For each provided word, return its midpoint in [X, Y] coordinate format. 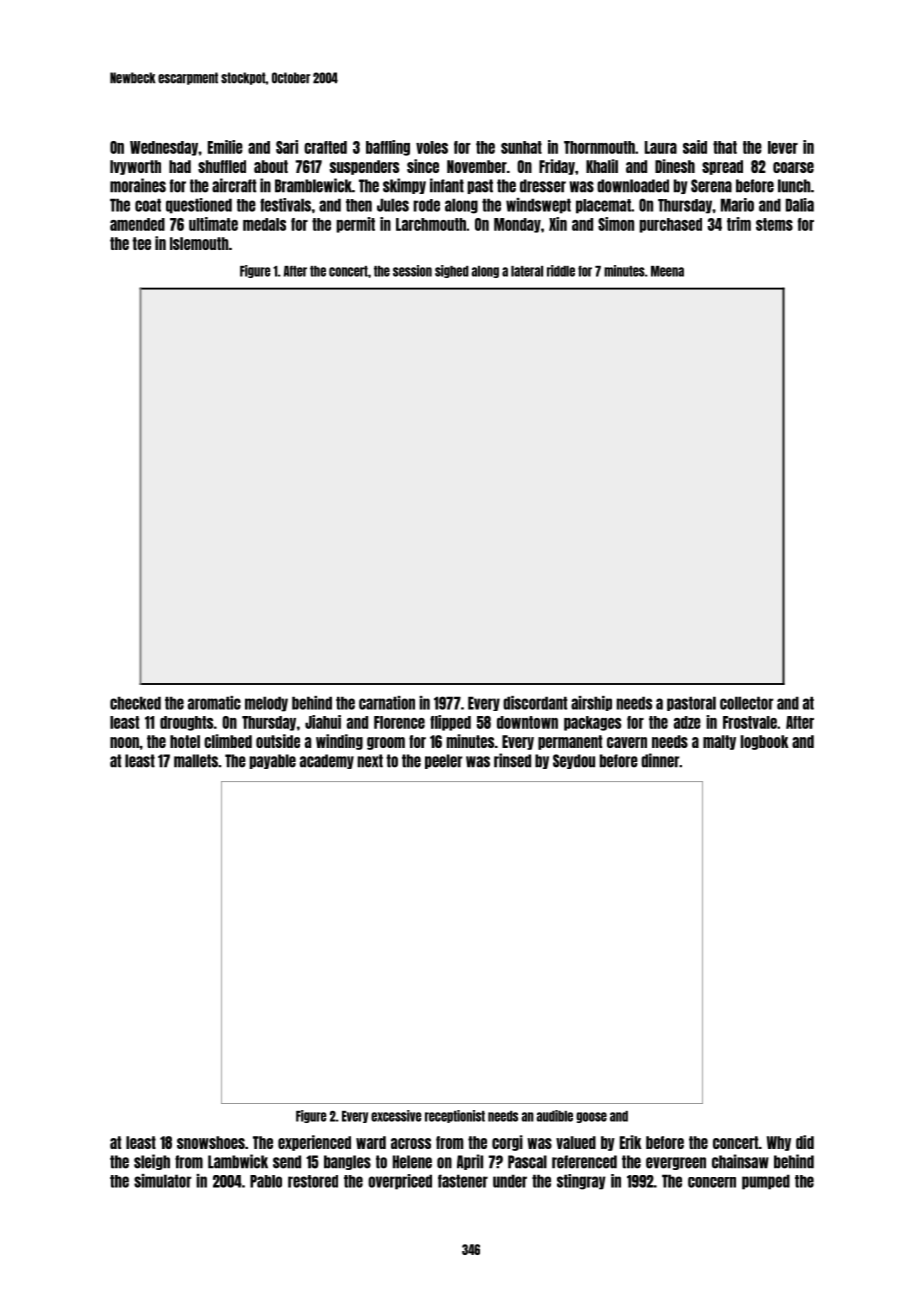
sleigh [152, 1162]
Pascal [527, 1162]
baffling [388, 148]
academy [327, 761]
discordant [535, 703]
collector [747, 703]
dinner [660, 760]
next [370, 761]
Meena [667, 271]
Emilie [225, 147]
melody [266, 704]
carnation [387, 703]
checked [135, 703]
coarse [793, 167]
